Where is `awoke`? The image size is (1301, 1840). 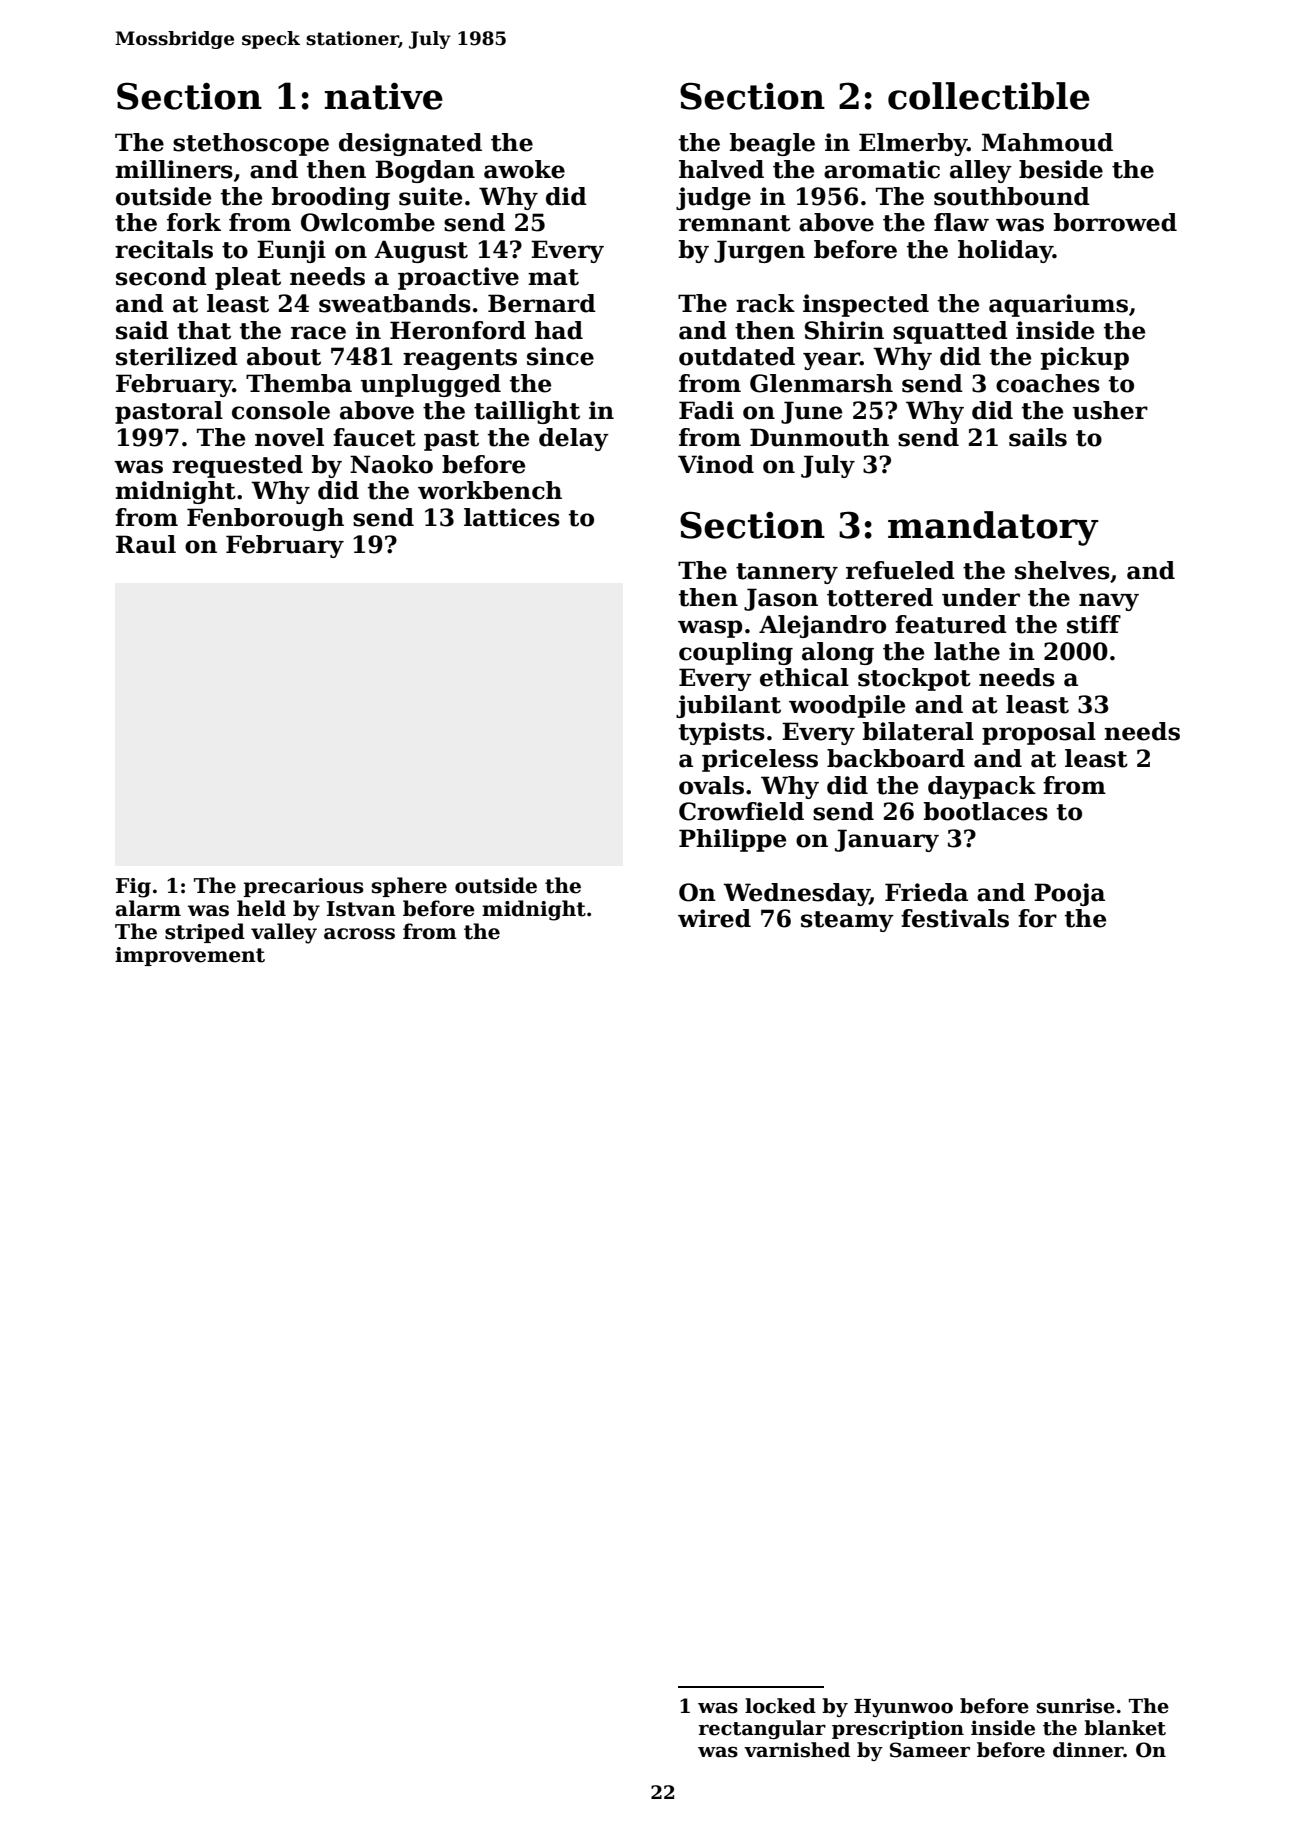
awoke is located at coordinates (524, 169).
